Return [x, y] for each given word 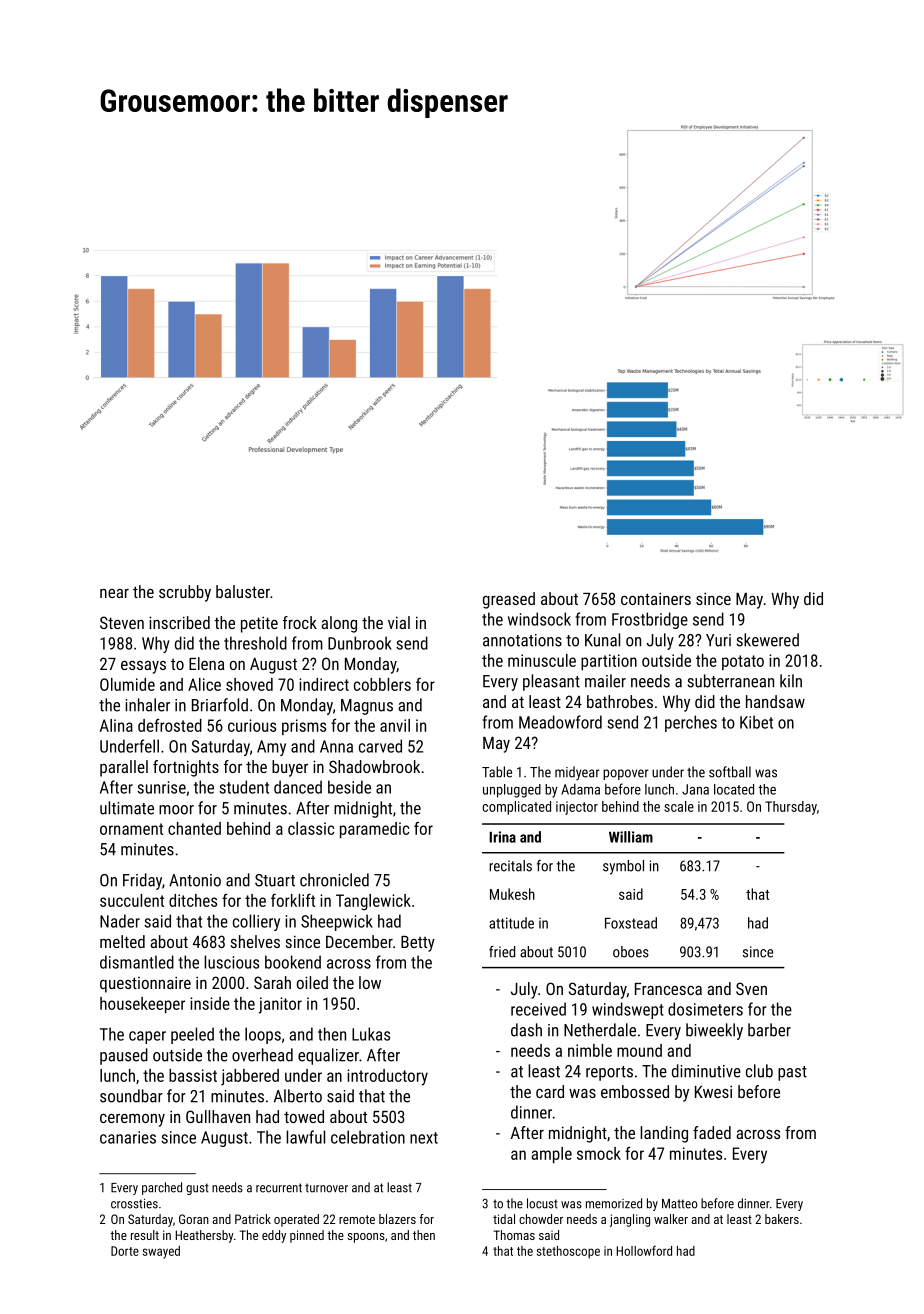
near [114, 593]
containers [656, 598]
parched [162, 1188]
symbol [623, 867]
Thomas [514, 1235]
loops [263, 1035]
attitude [511, 923]
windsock [539, 619]
